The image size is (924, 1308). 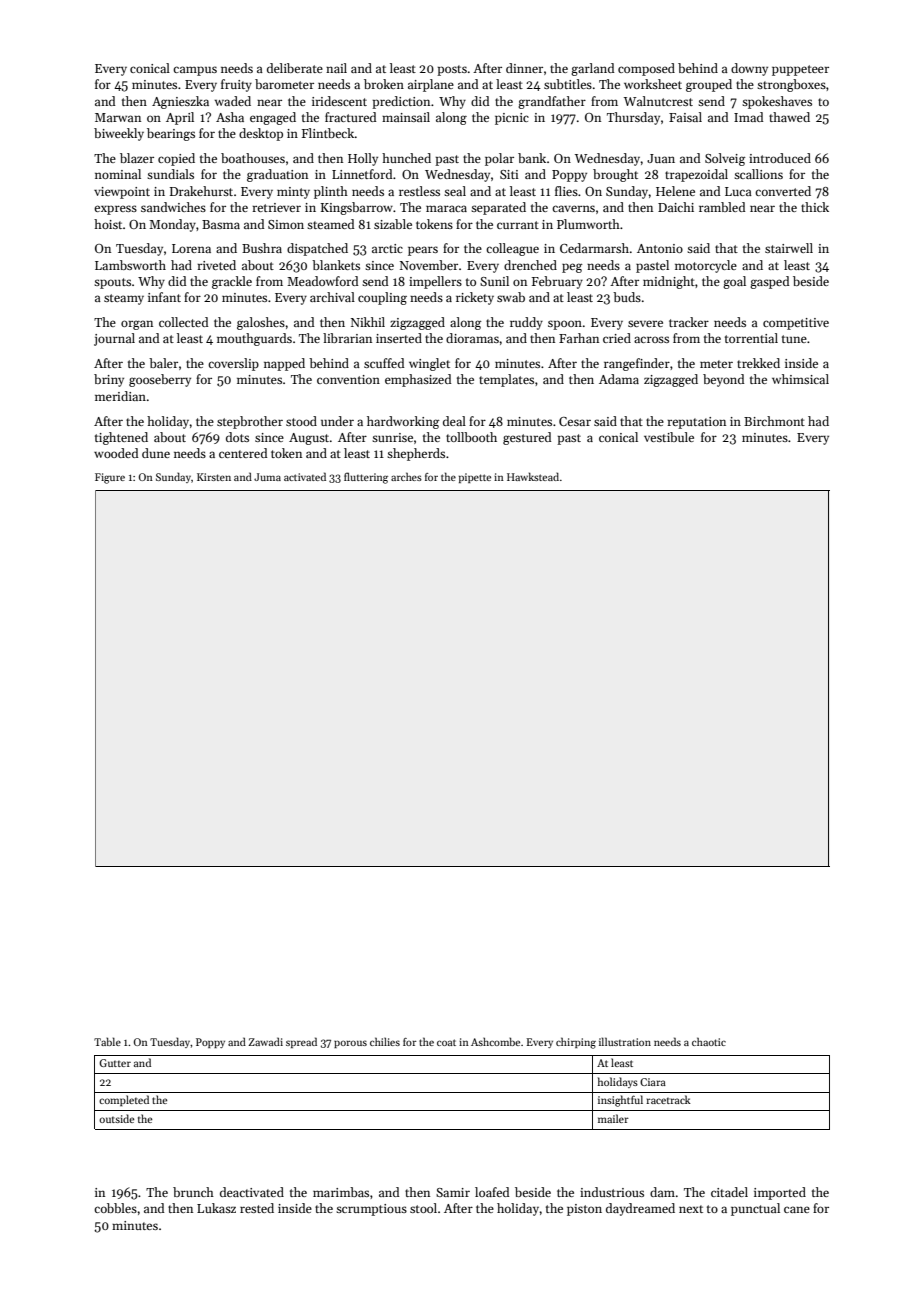 I want to click on chaotic, so click(x=709, y=1041).
